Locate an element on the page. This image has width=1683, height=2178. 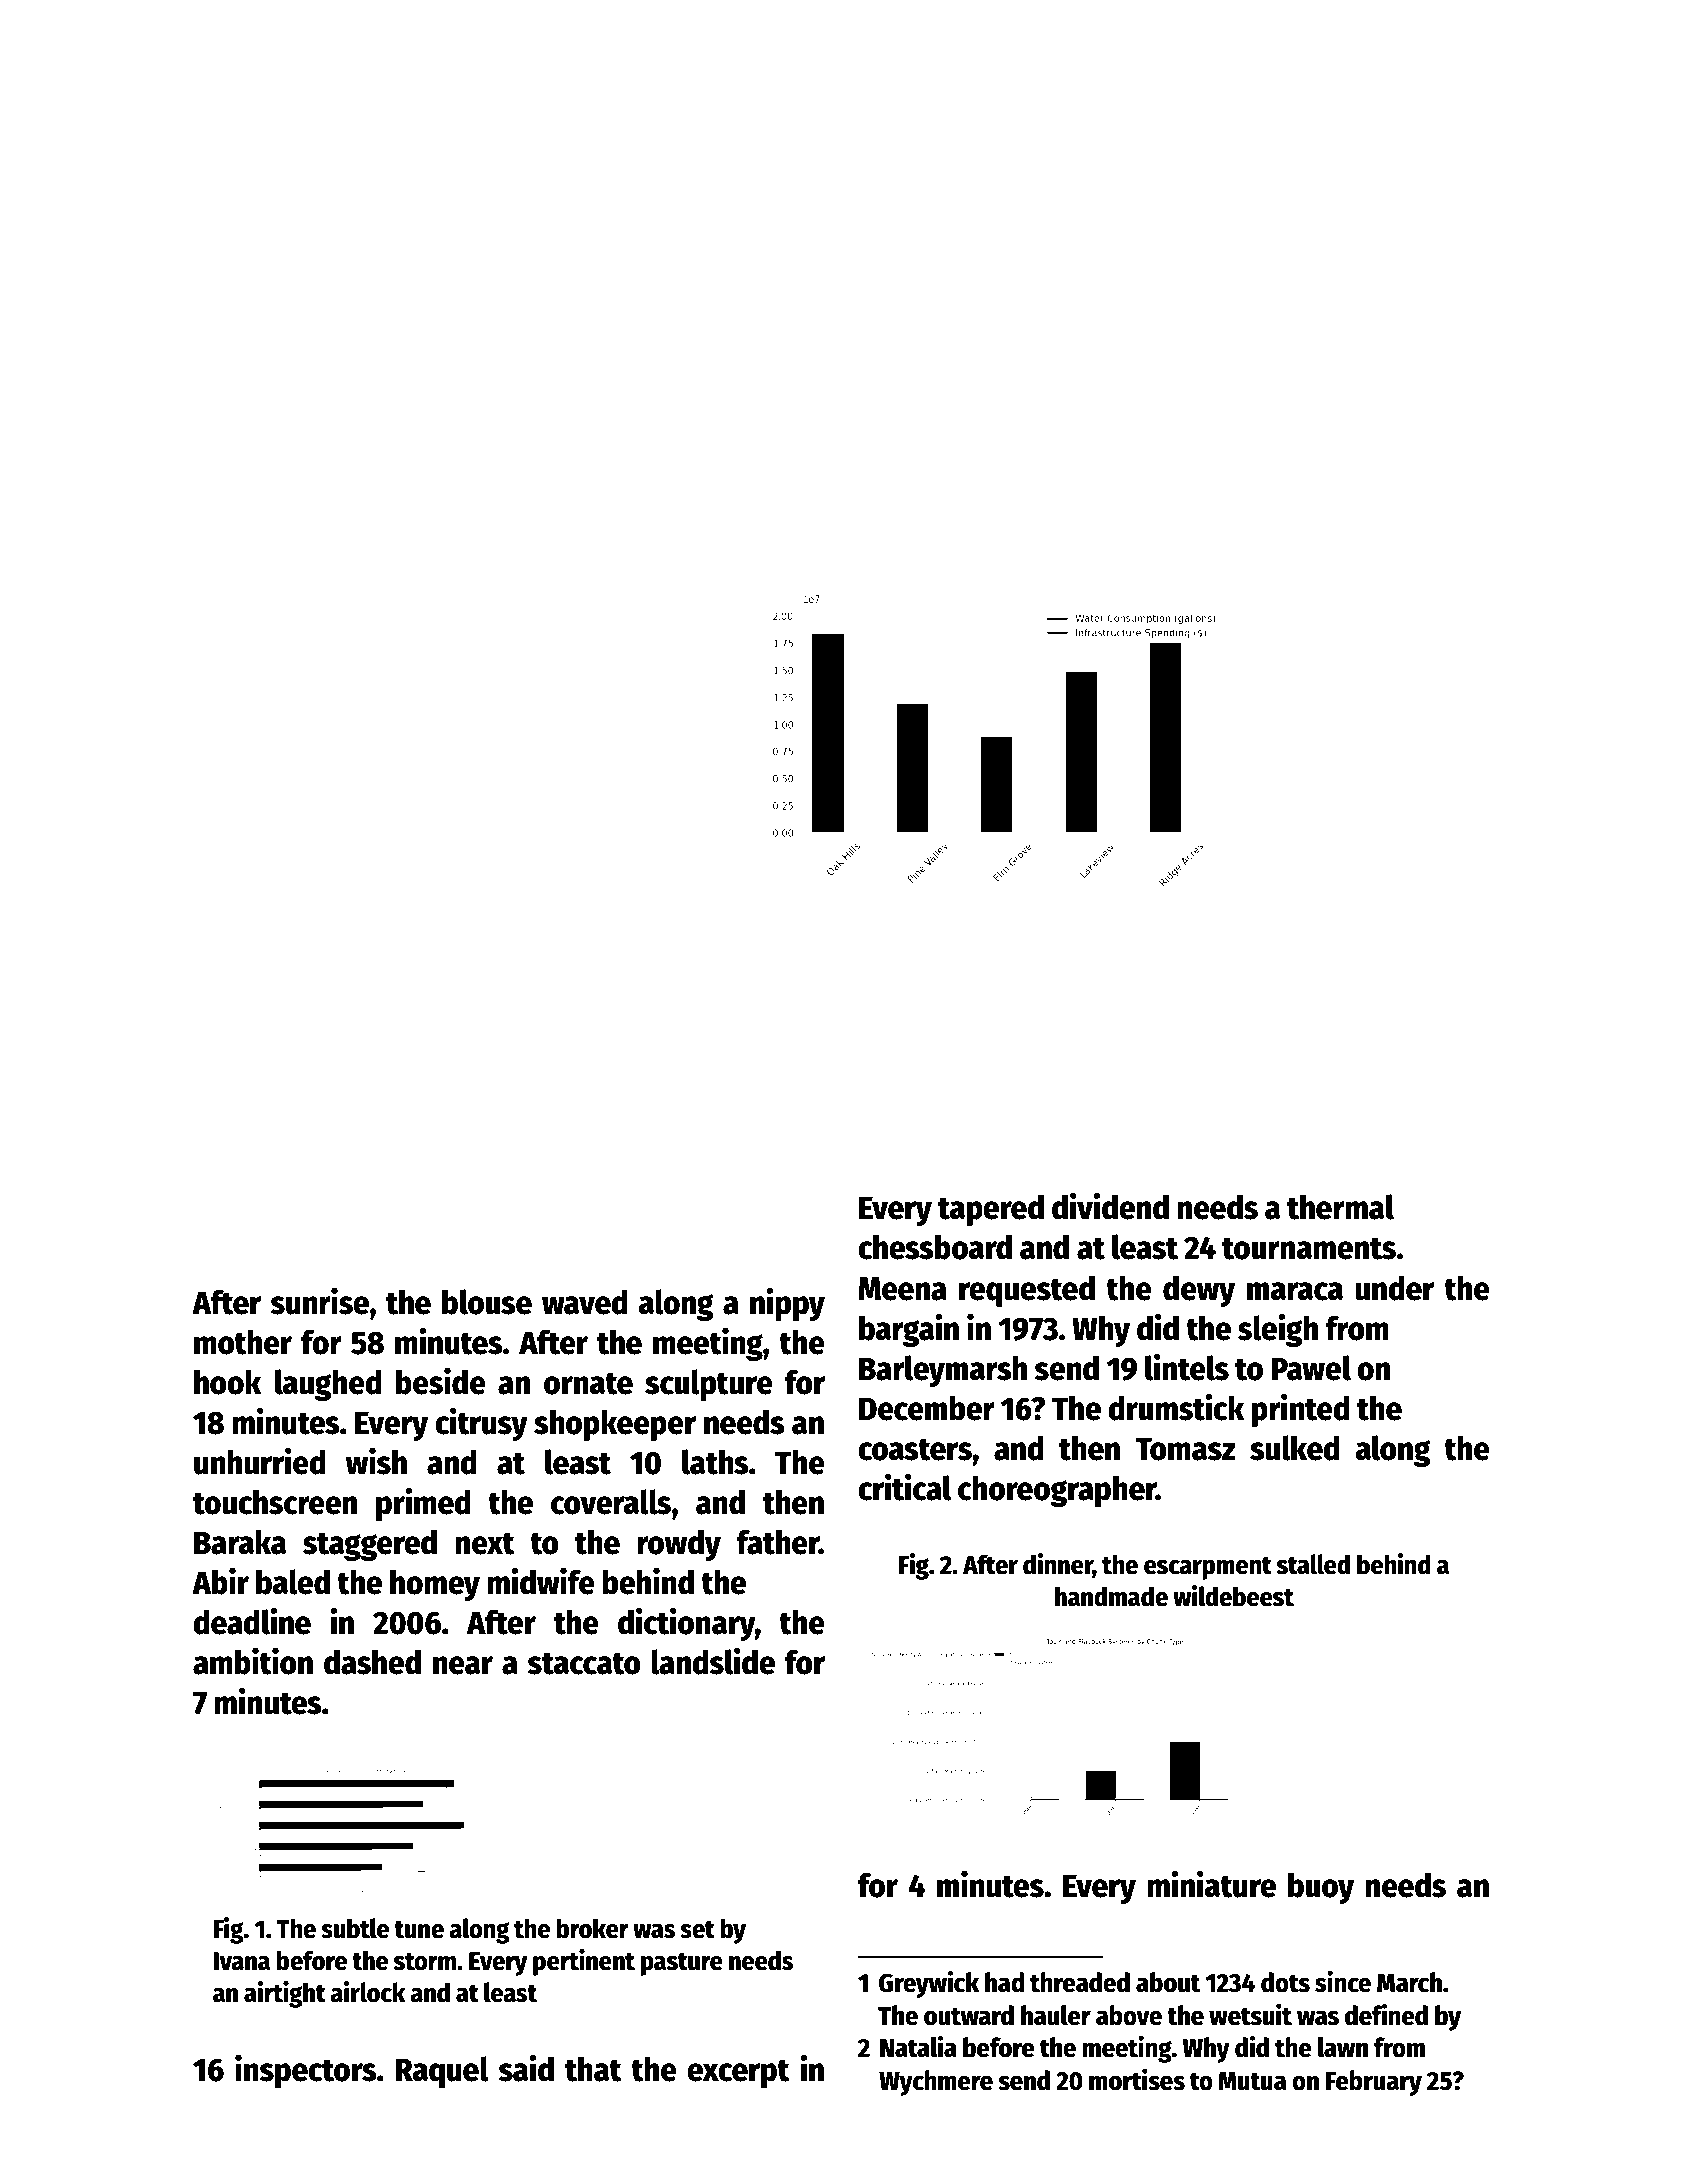
Raquel is located at coordinates (442, 2072).
